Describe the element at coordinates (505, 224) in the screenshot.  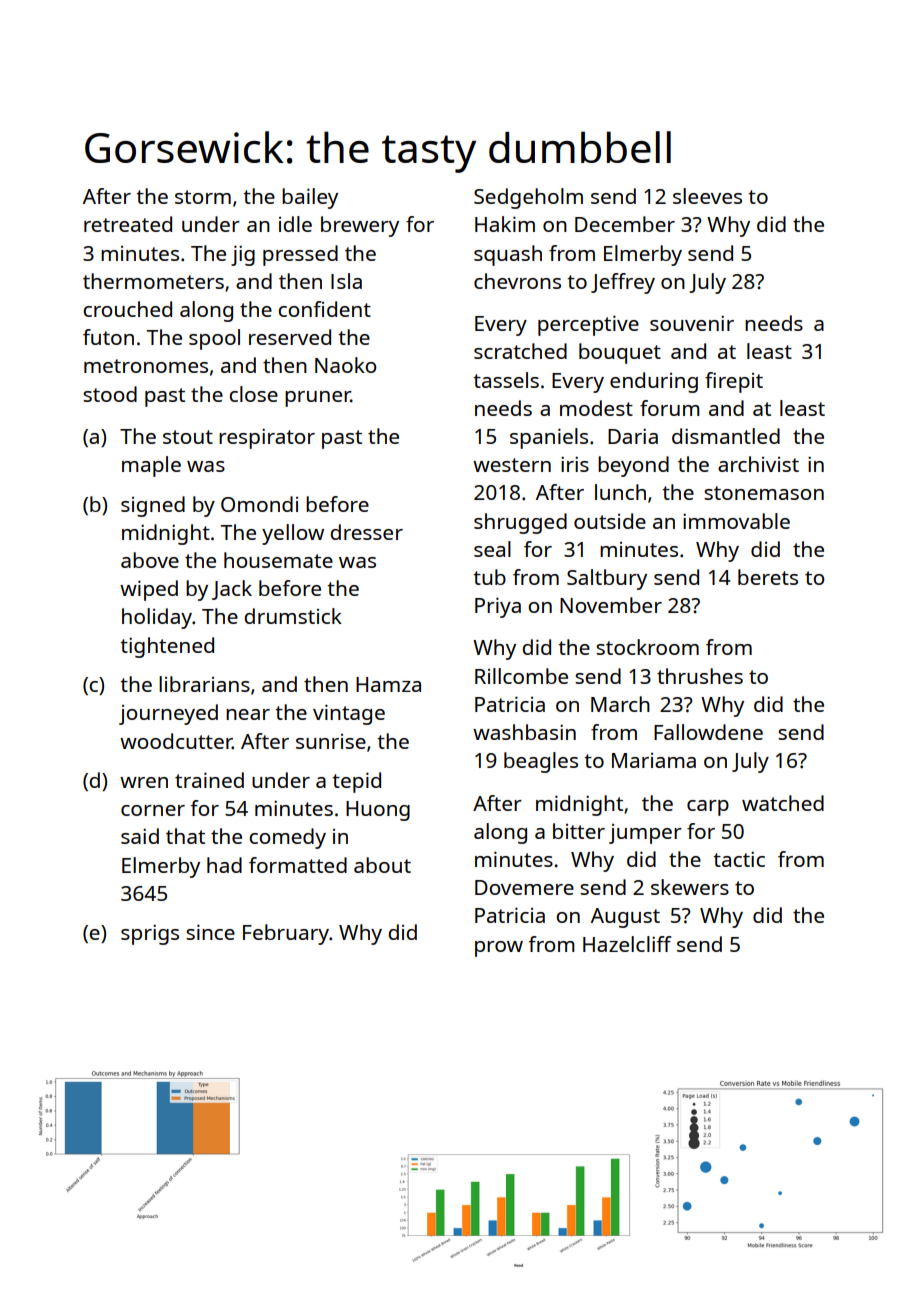
I see `Hakim` at that location.
